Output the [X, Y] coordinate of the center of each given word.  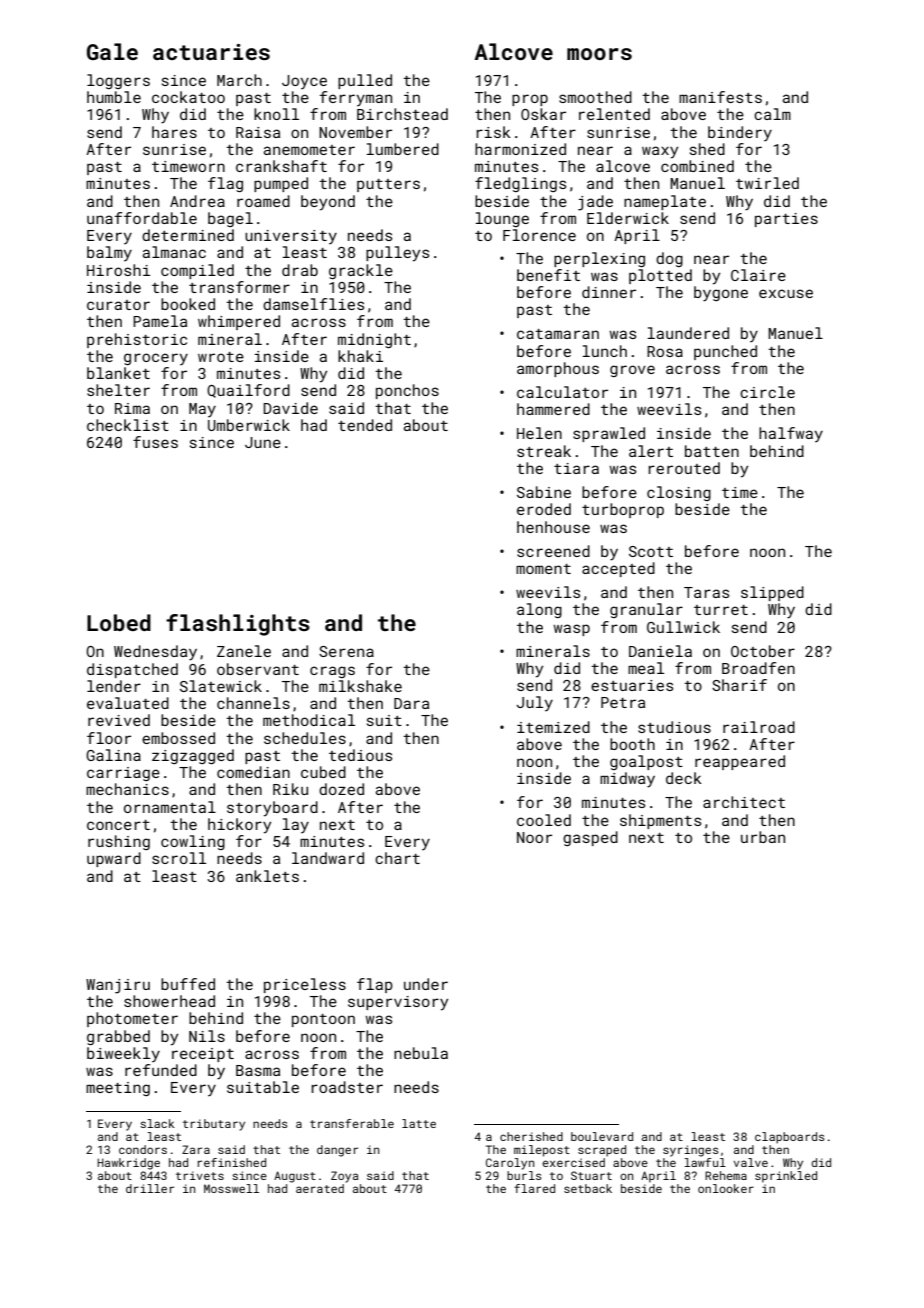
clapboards [790, 1138]
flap [375, 985]
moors [599, 54]
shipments [660, 821]
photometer [132, 1019]
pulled [365, 81]
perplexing [599, 259]
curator [118, 305]
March [239, 80]
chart [397, 858]
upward [114, 859]
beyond [328, 203]
